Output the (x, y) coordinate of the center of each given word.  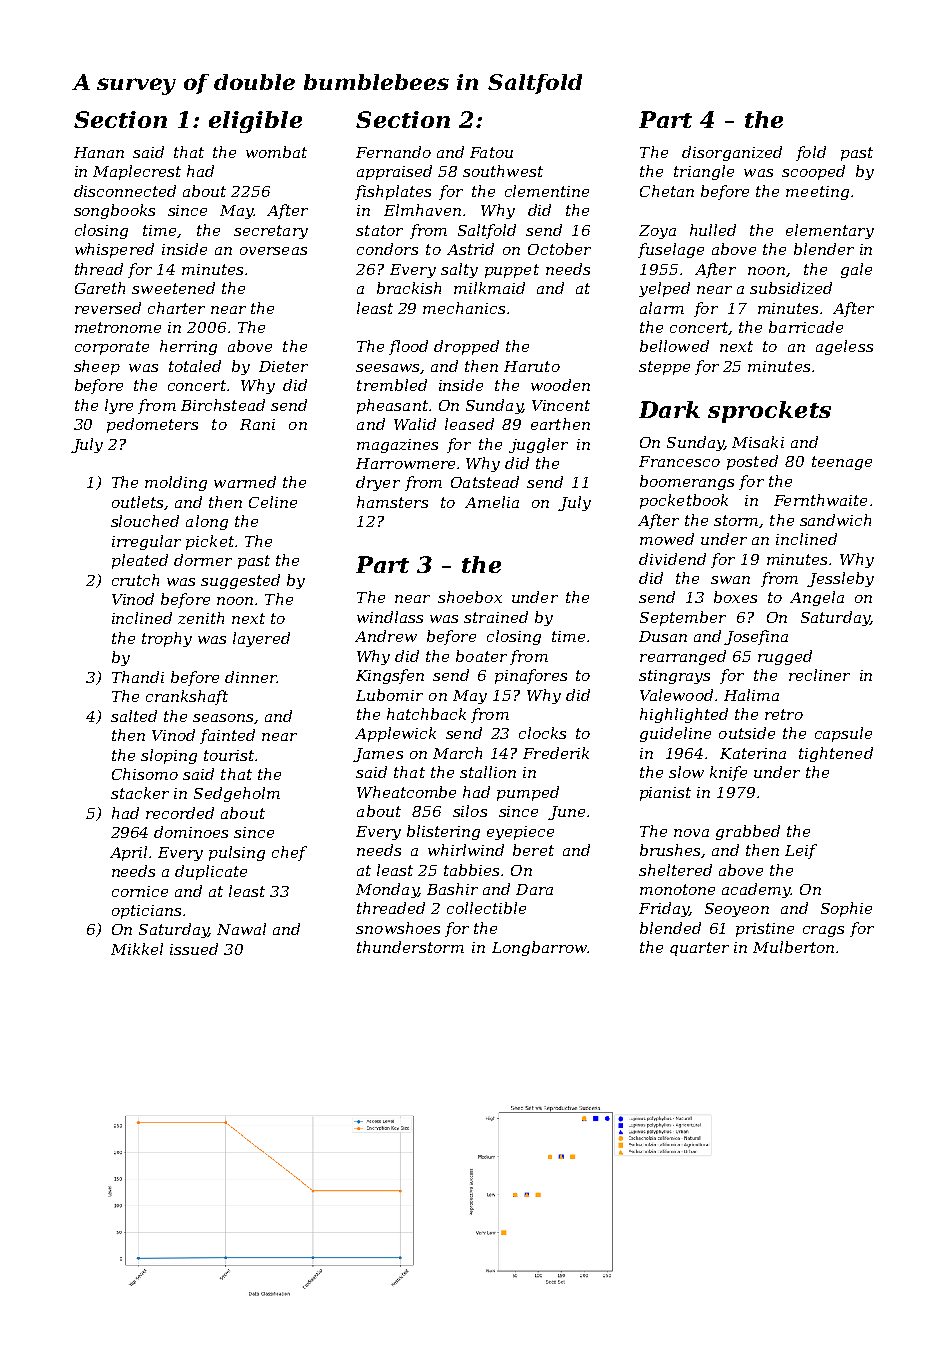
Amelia (492, 502)
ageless (844, 347)
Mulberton (793, 947)
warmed (245, 482)
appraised (394, 172)
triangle (704, 172)
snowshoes (398, 928)
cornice (140, 891)
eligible (255, 122)
